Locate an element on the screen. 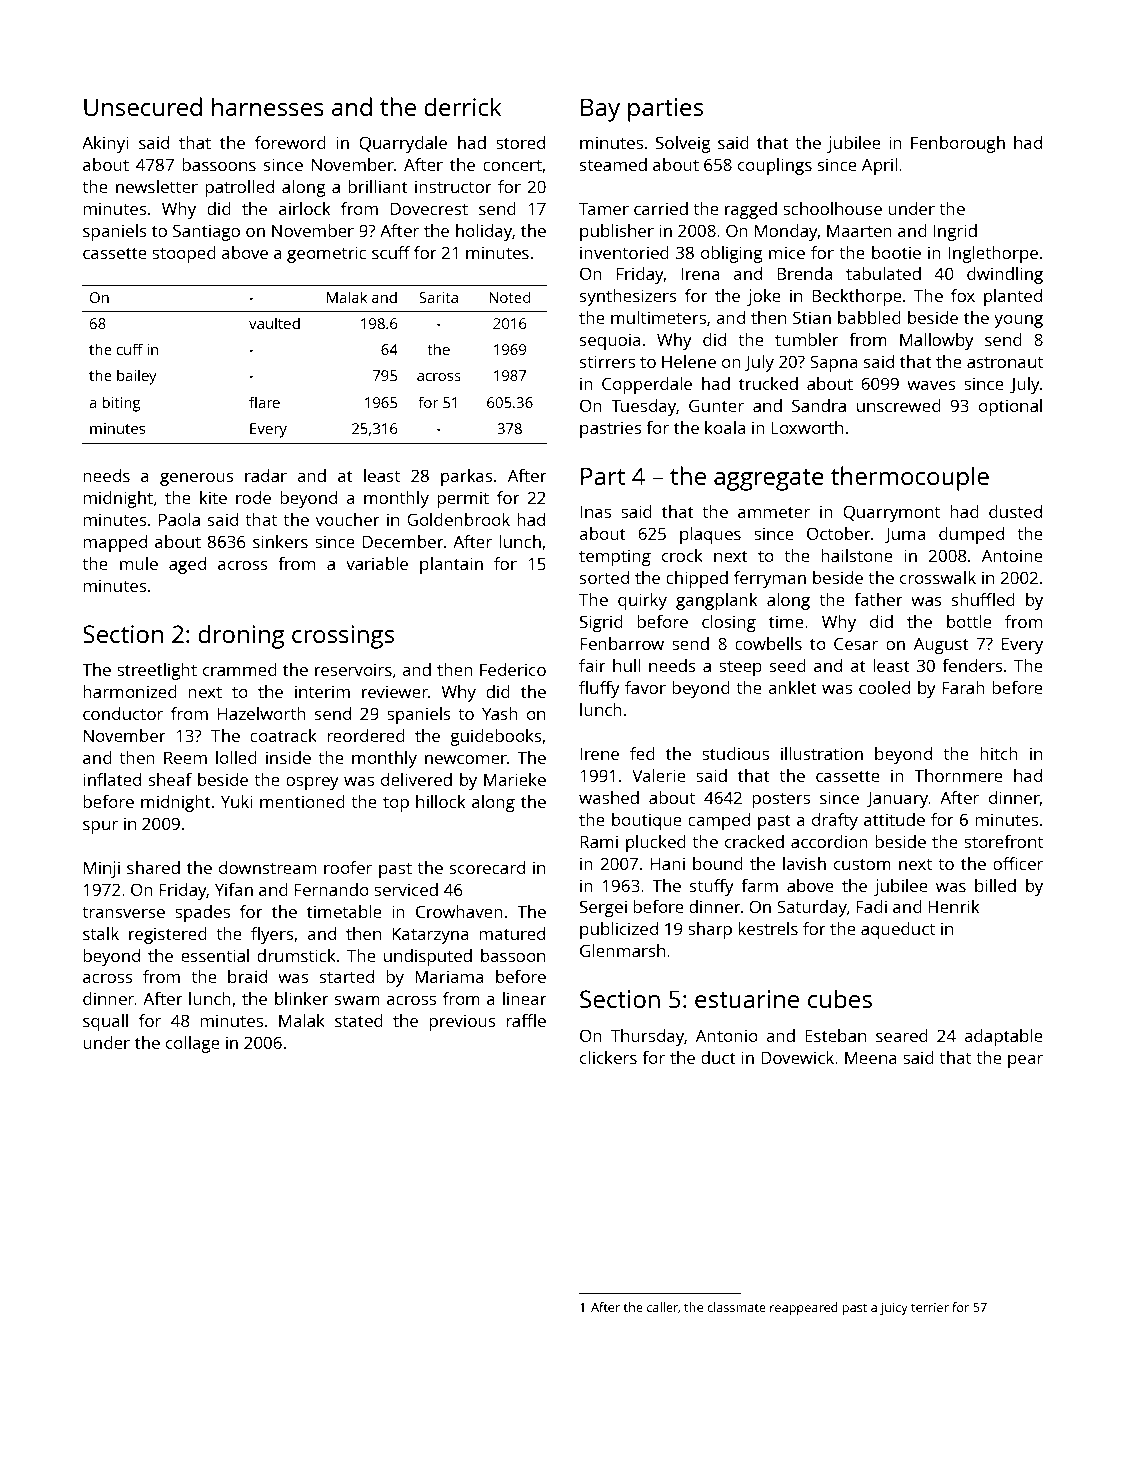 The image size is (1126, 1457). harmonized is located at coordinates (130, 691).
